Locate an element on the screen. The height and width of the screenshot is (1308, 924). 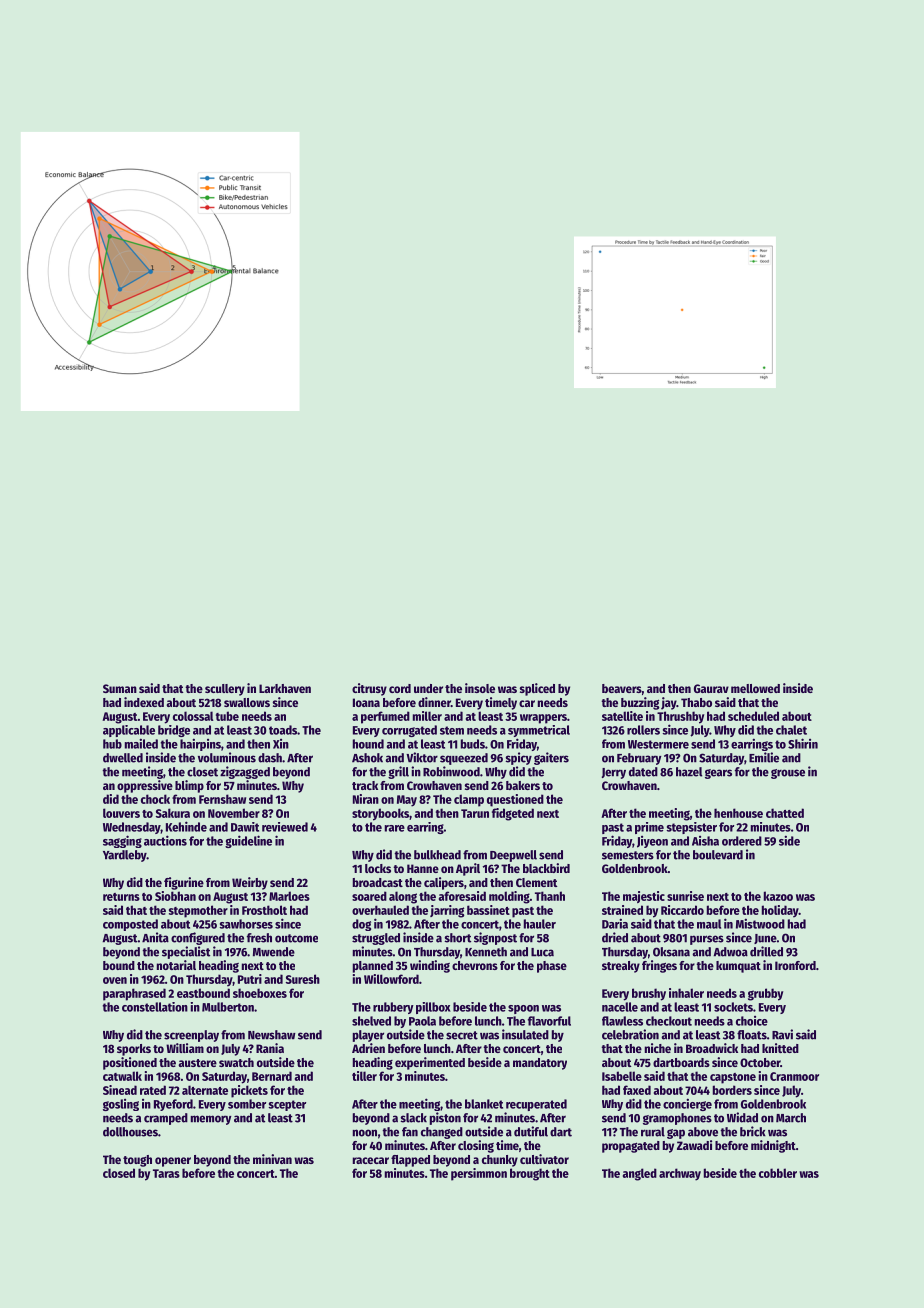
majestic is located at coordinates (644, 897).
